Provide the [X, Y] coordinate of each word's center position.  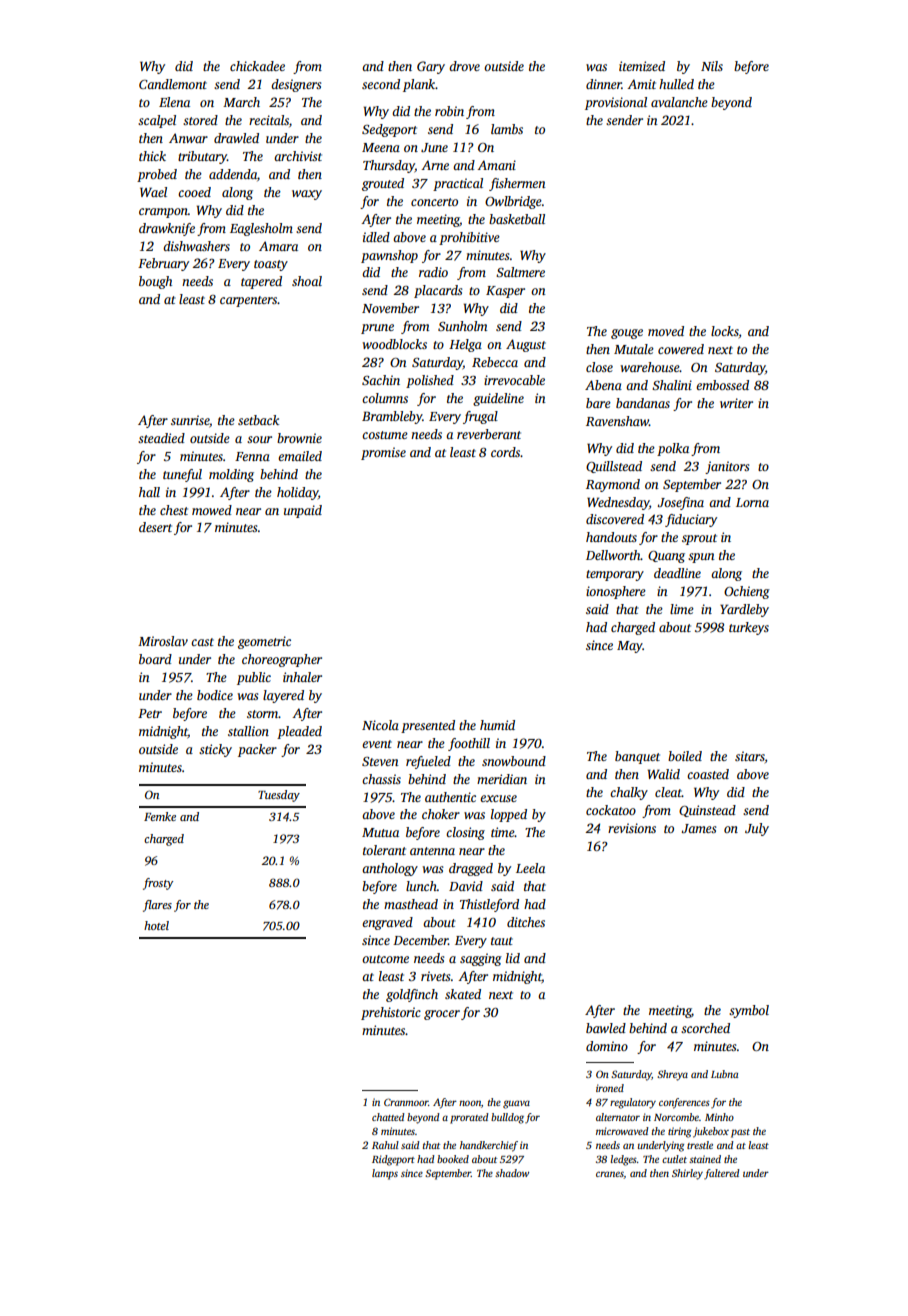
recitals [269, 120]
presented [428, 726]
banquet [637, 757]
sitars [750, 756]
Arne [435, 165]
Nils [712, 66]
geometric [264, 642]
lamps [385, 1174]
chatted [388, 1117]
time [503, 832]
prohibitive [469, 238]
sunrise [190, 420]
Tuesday [279, 796]
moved [666, 331]
